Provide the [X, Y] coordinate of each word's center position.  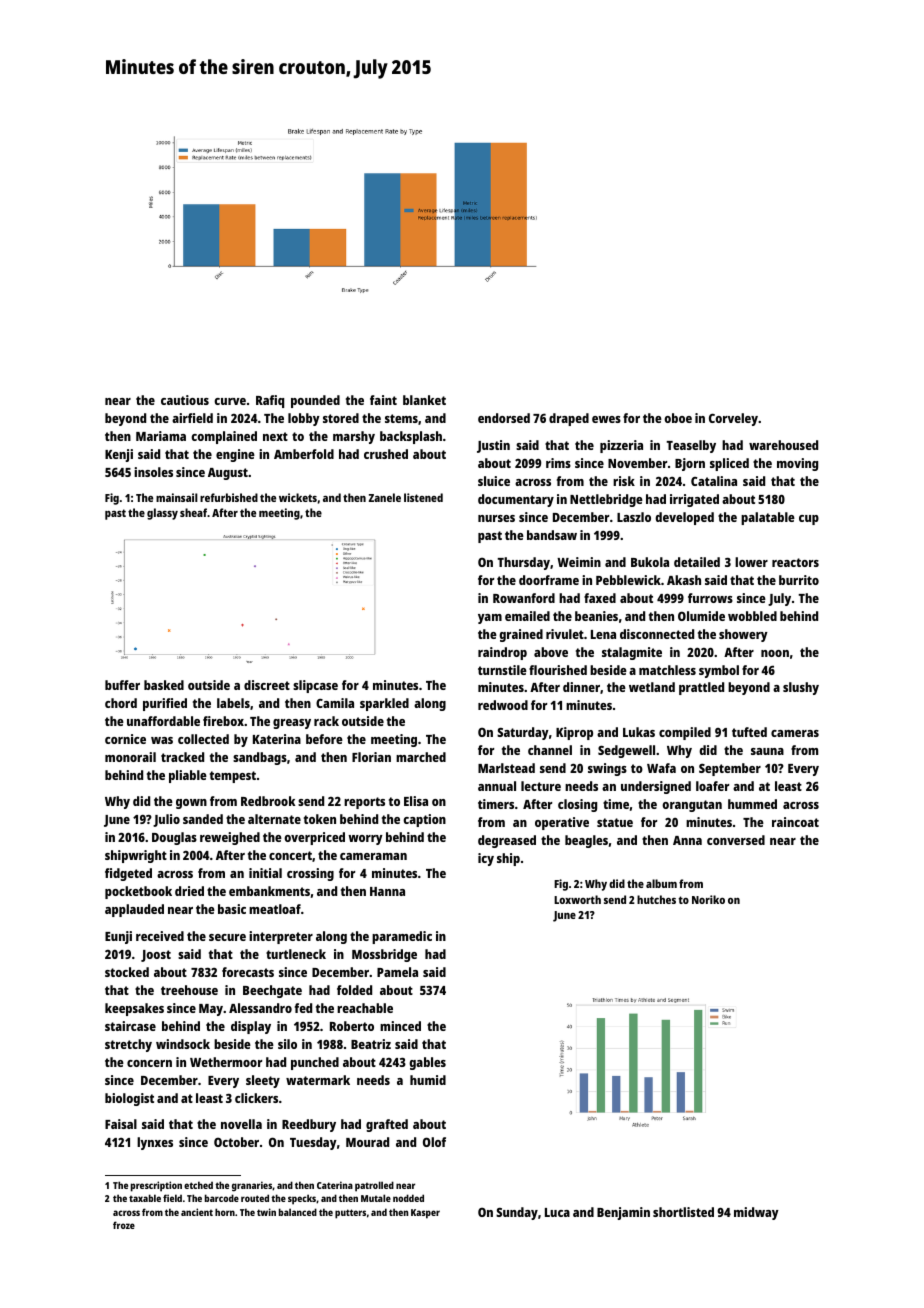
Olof [434, 1142]
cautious [185, 400]
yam [490, 619]
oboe [678, 418]
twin [266, 1212]
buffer [122, 685]
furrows [710, 598]
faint [383, 400]
